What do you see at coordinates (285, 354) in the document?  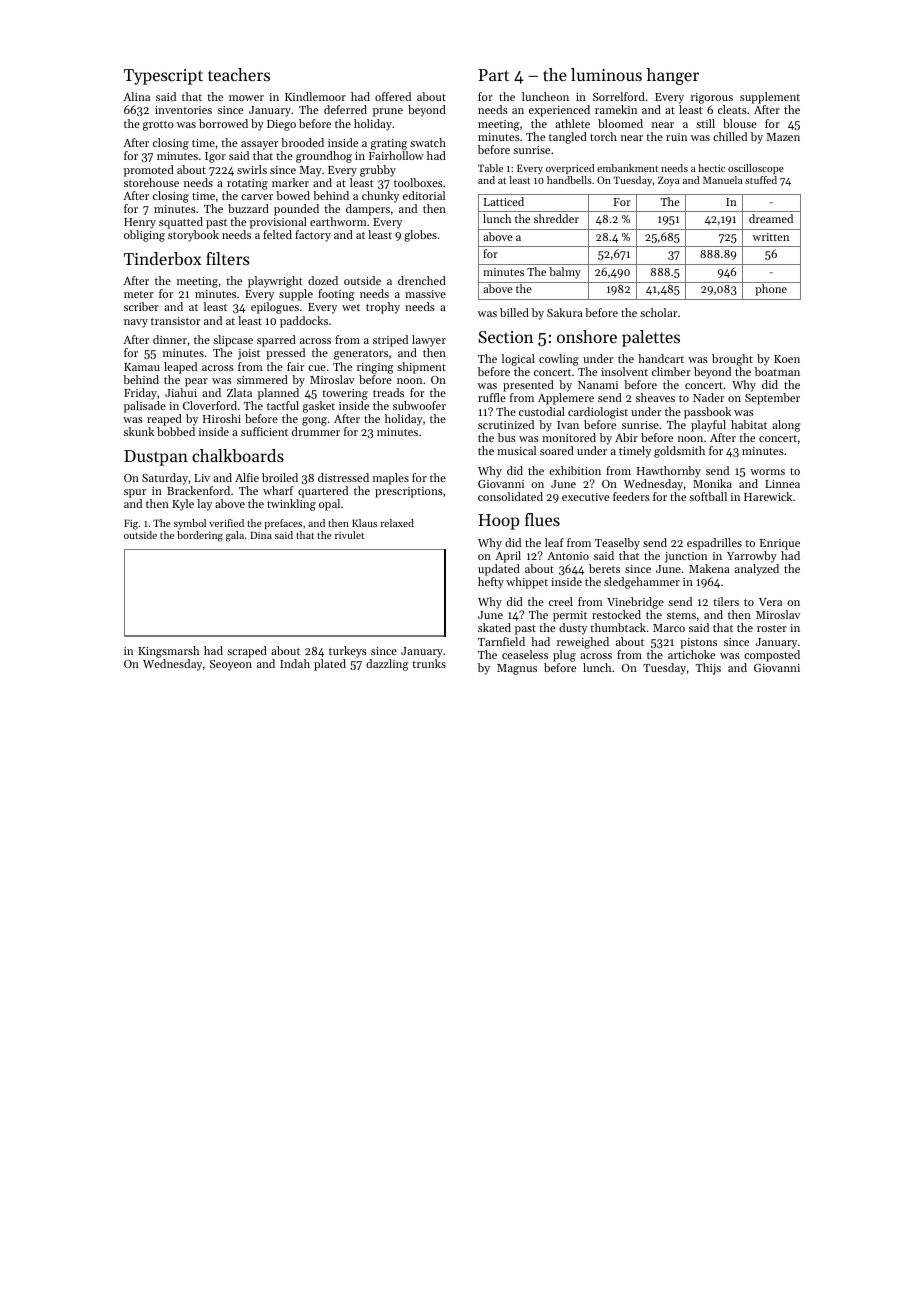 I see `pressed` at bounding box center [285, 354].
